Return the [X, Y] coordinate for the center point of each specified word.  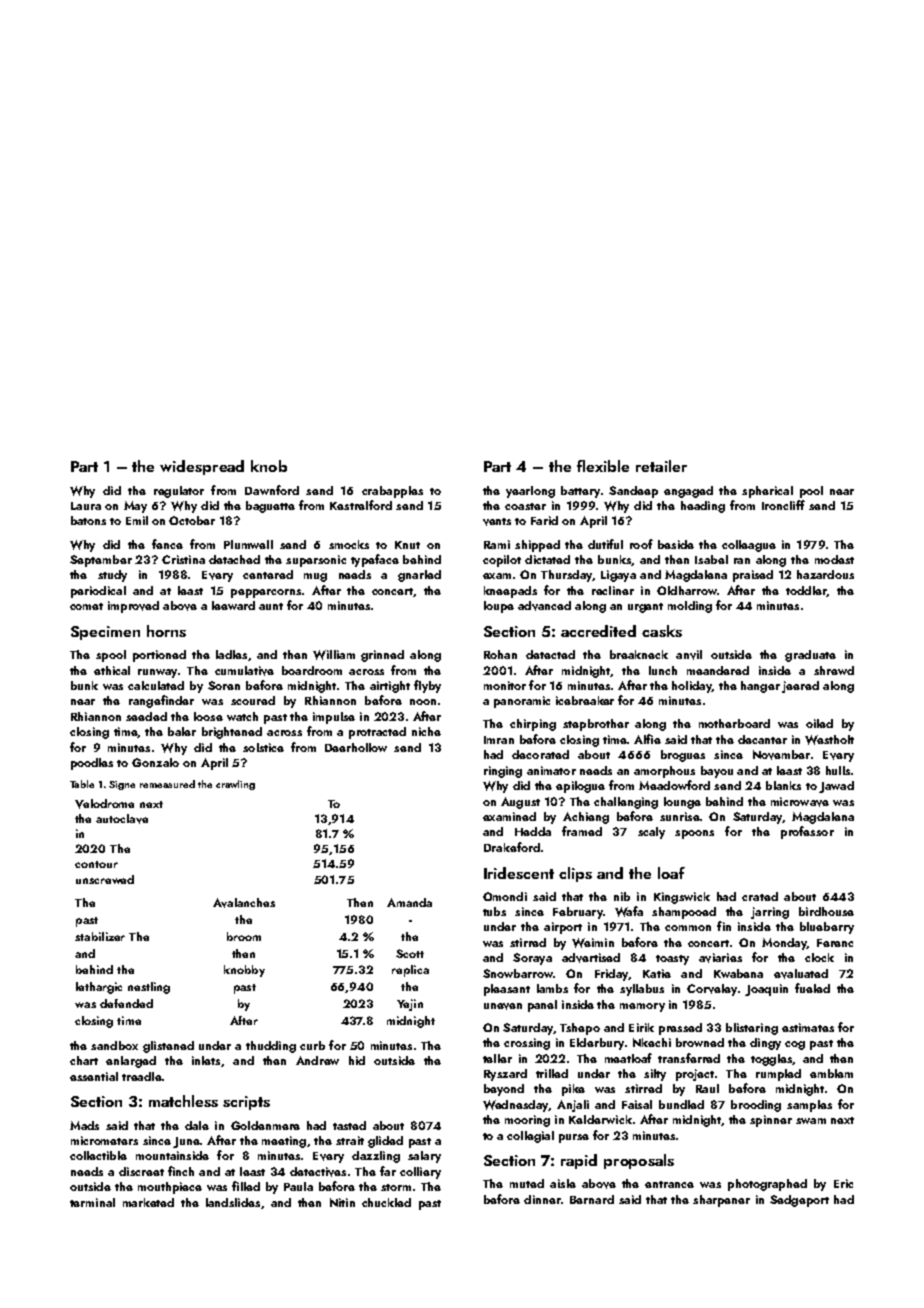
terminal [92, 1202]
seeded [146, 716]
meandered [718, 670]
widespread [202, 467]
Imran [499, 740]
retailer [661, 466]
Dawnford [272, 490]
